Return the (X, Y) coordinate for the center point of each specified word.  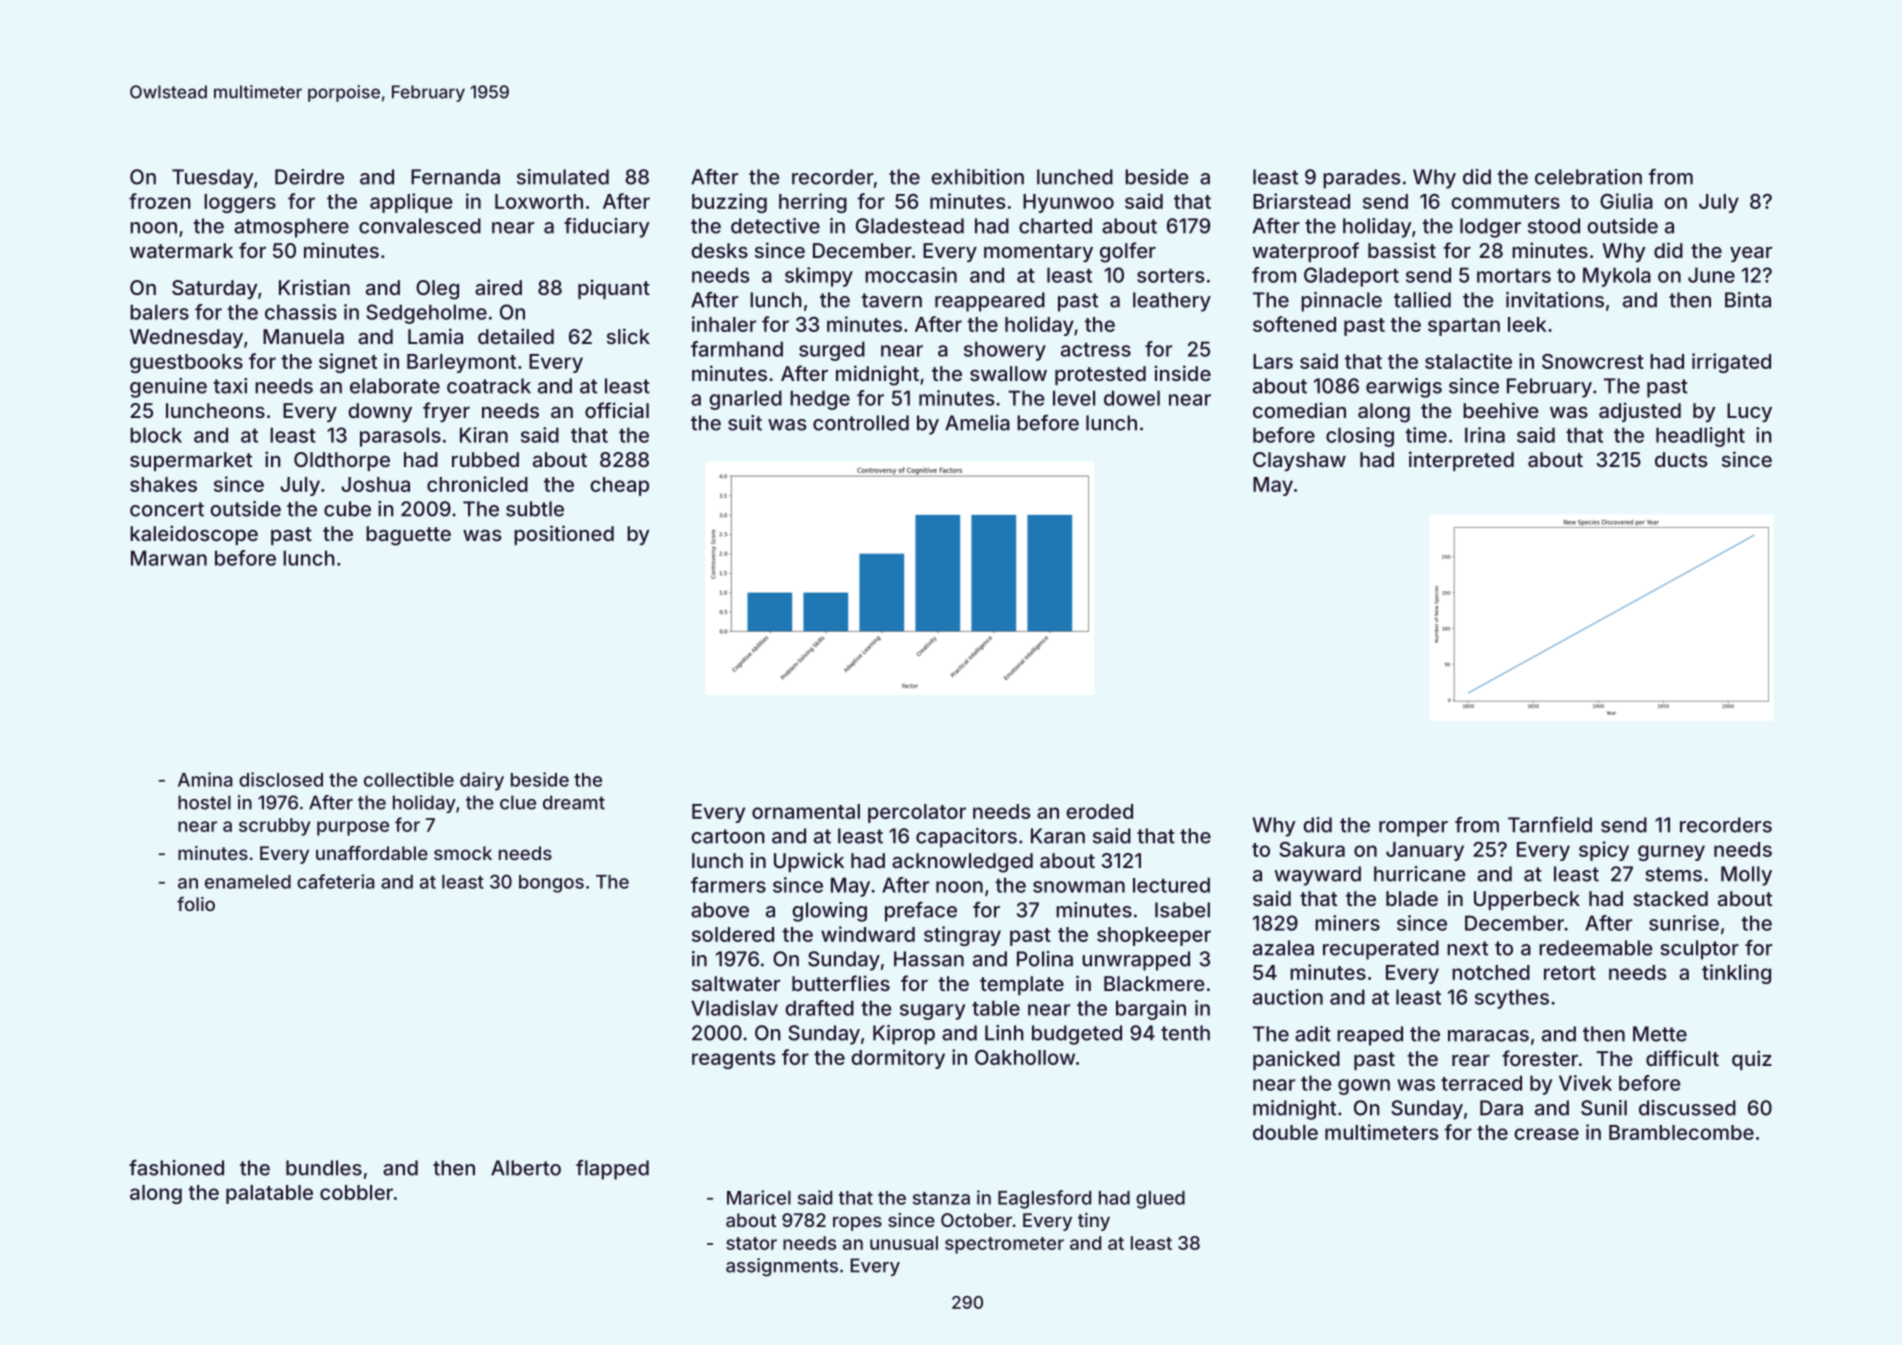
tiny (1094, 1222)
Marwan (169, 558)
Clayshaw (1299, 461)
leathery (1172, 302)
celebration (1588, 177)
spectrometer (1004, 1245)
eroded (1099, 811)
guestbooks (186, 363)
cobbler (356, 1192)
